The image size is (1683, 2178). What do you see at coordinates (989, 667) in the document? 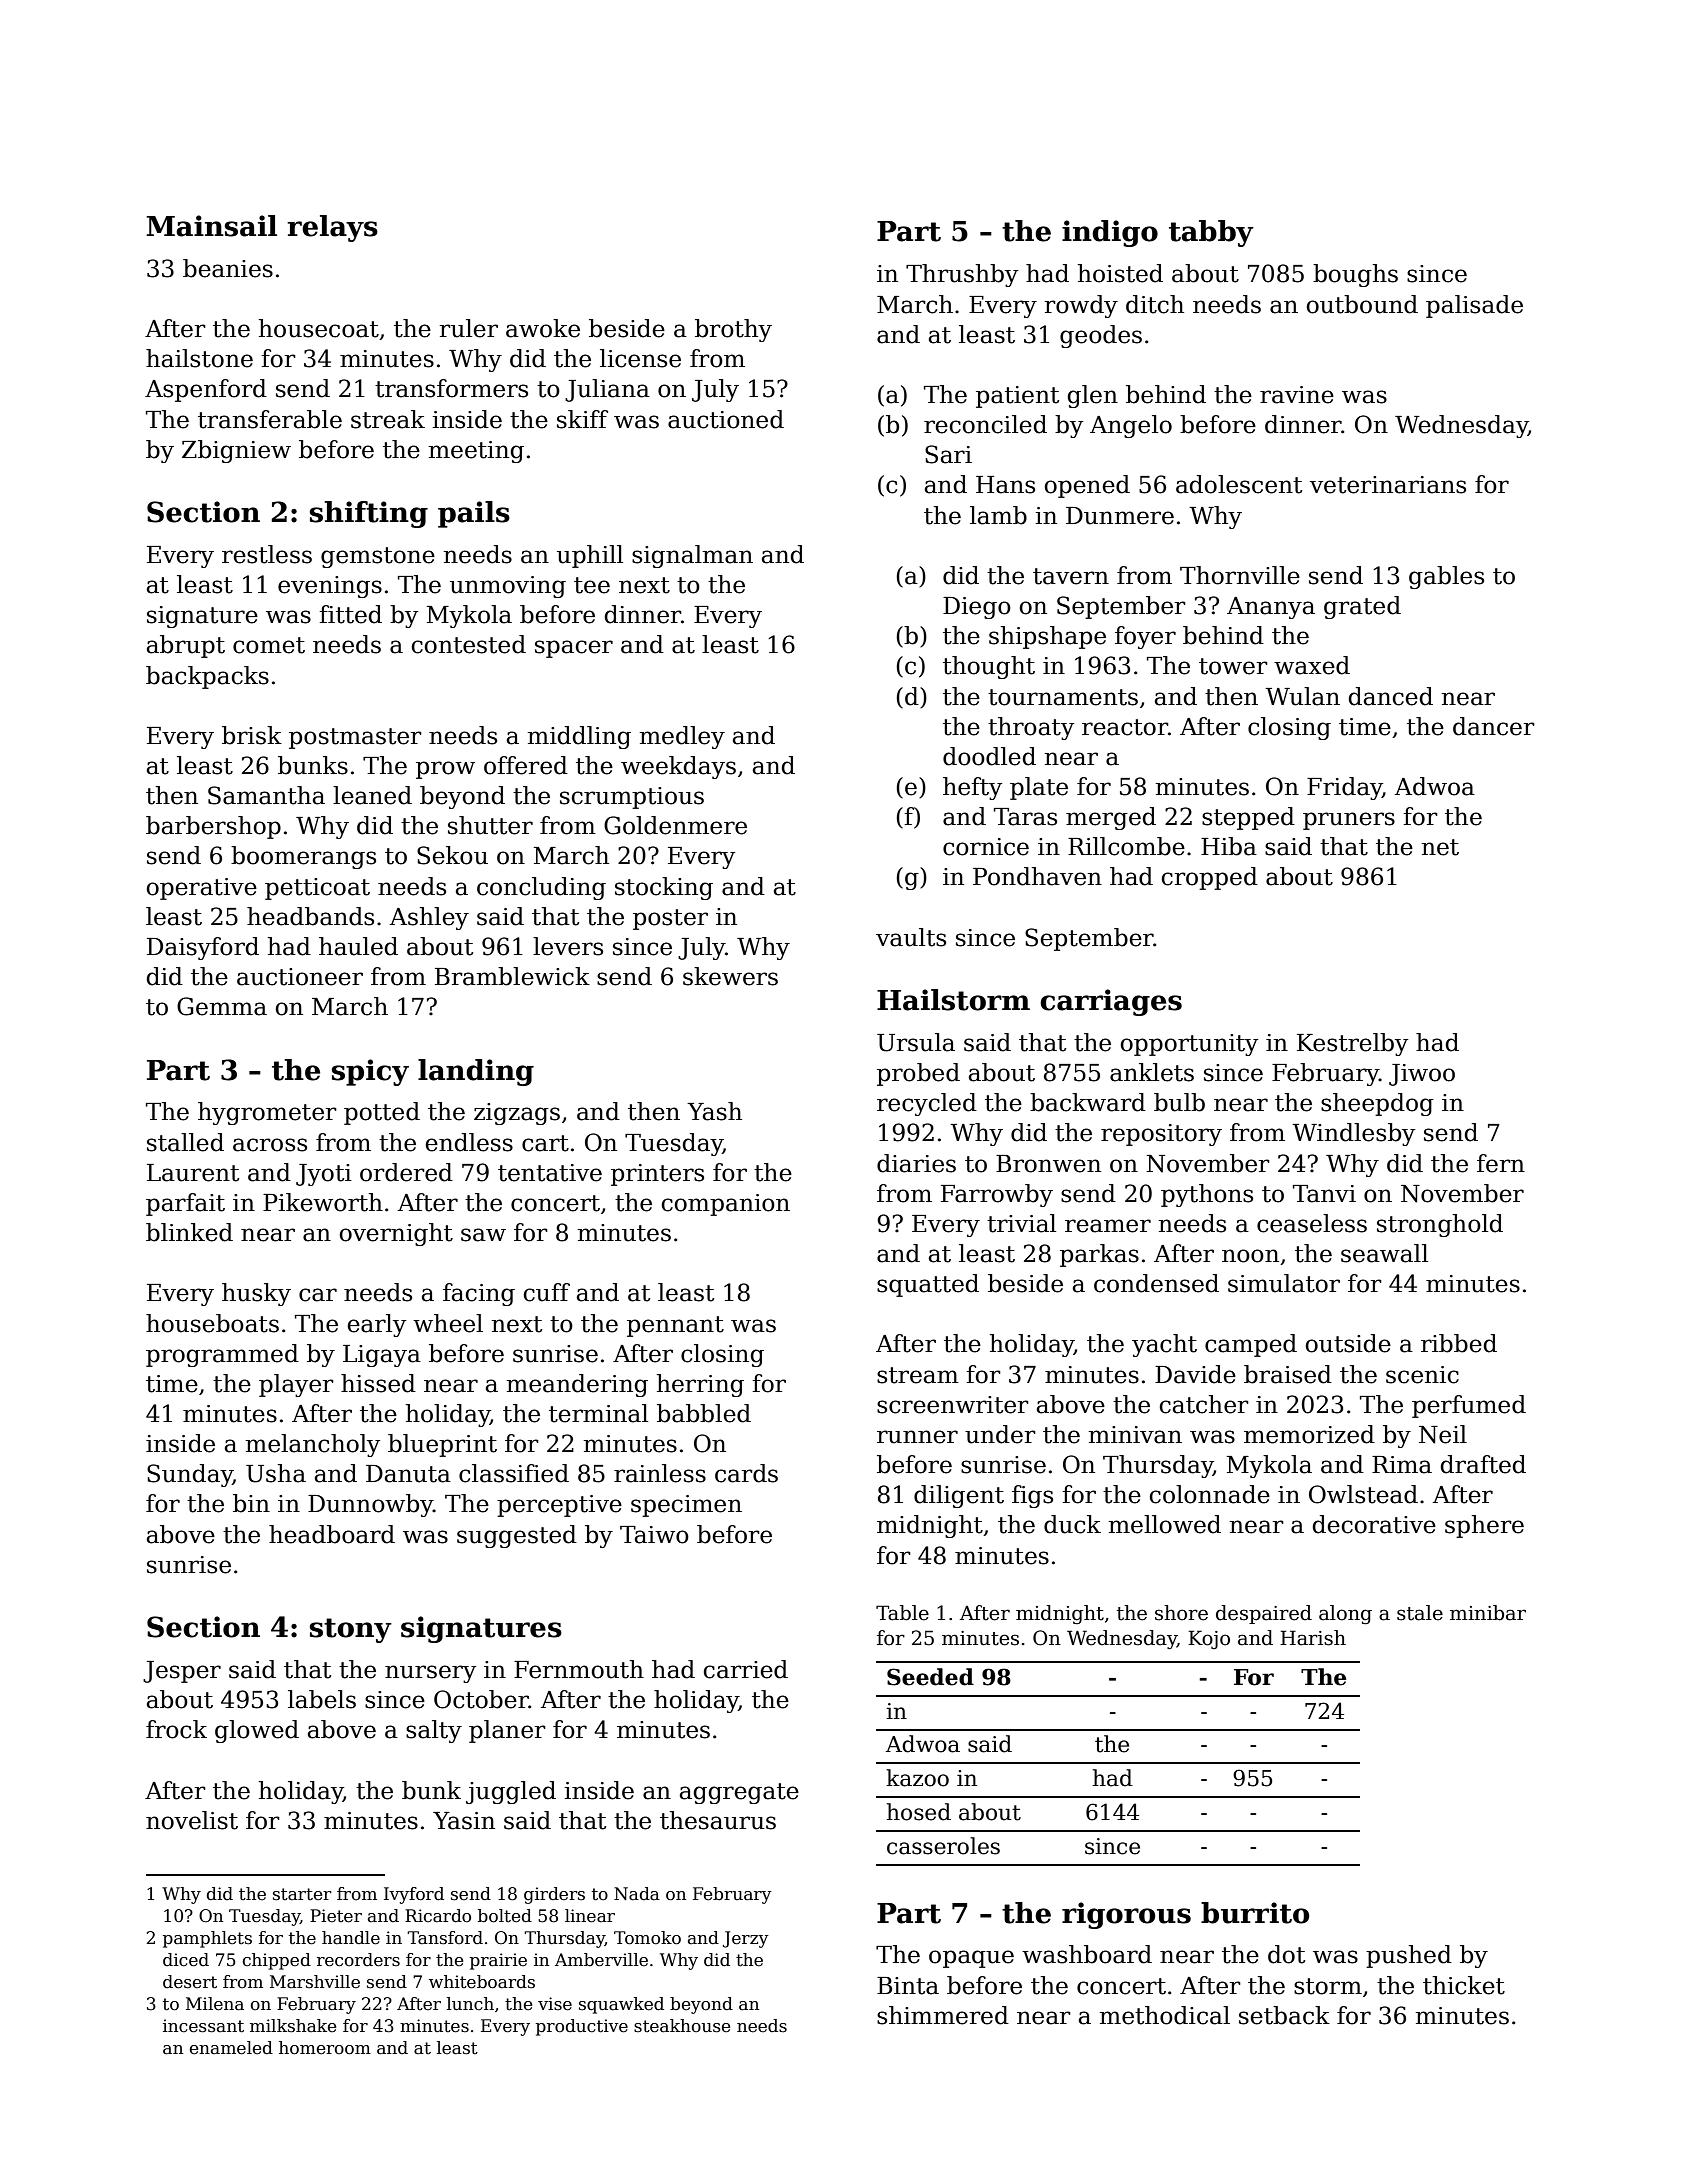
I see `thought` at bounding box center [989, 667].
